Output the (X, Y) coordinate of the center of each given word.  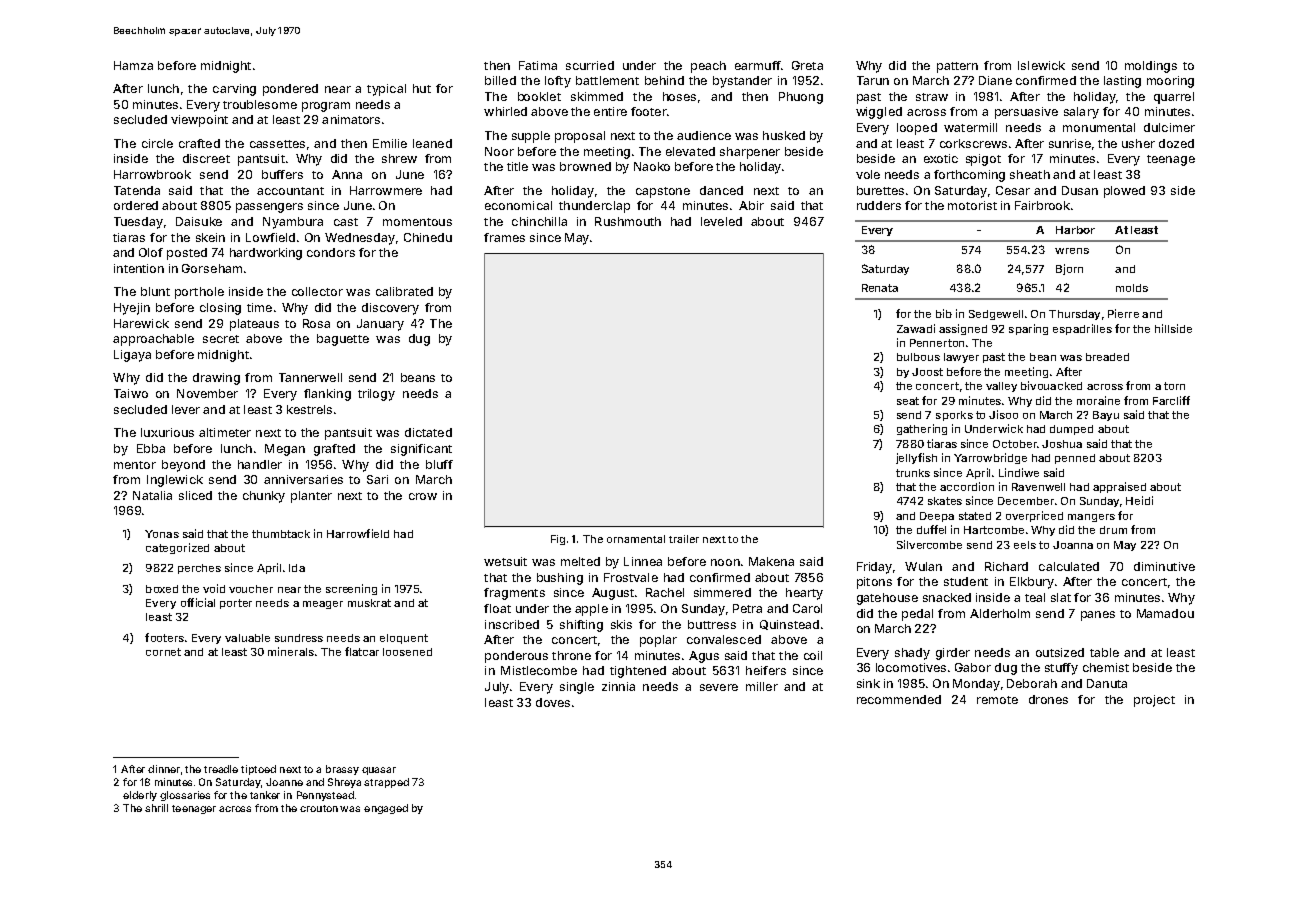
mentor (135, 465)
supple (531, 137)
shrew (399, 158)
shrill (156, 808)
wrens (1072, 251)
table (1104, 652)
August (613, 594)
